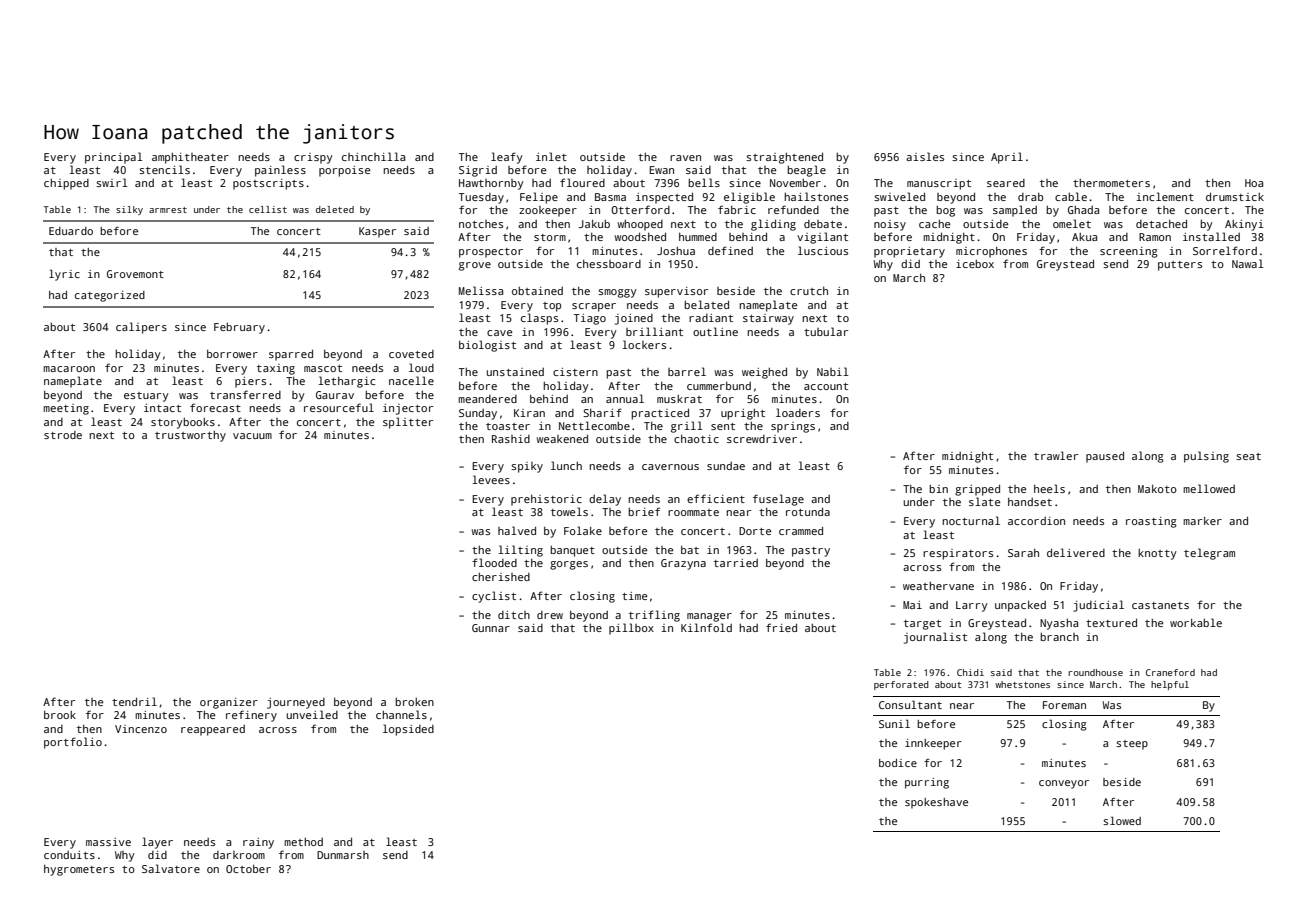  I want to click on Foreman, so click(1064, 705).
